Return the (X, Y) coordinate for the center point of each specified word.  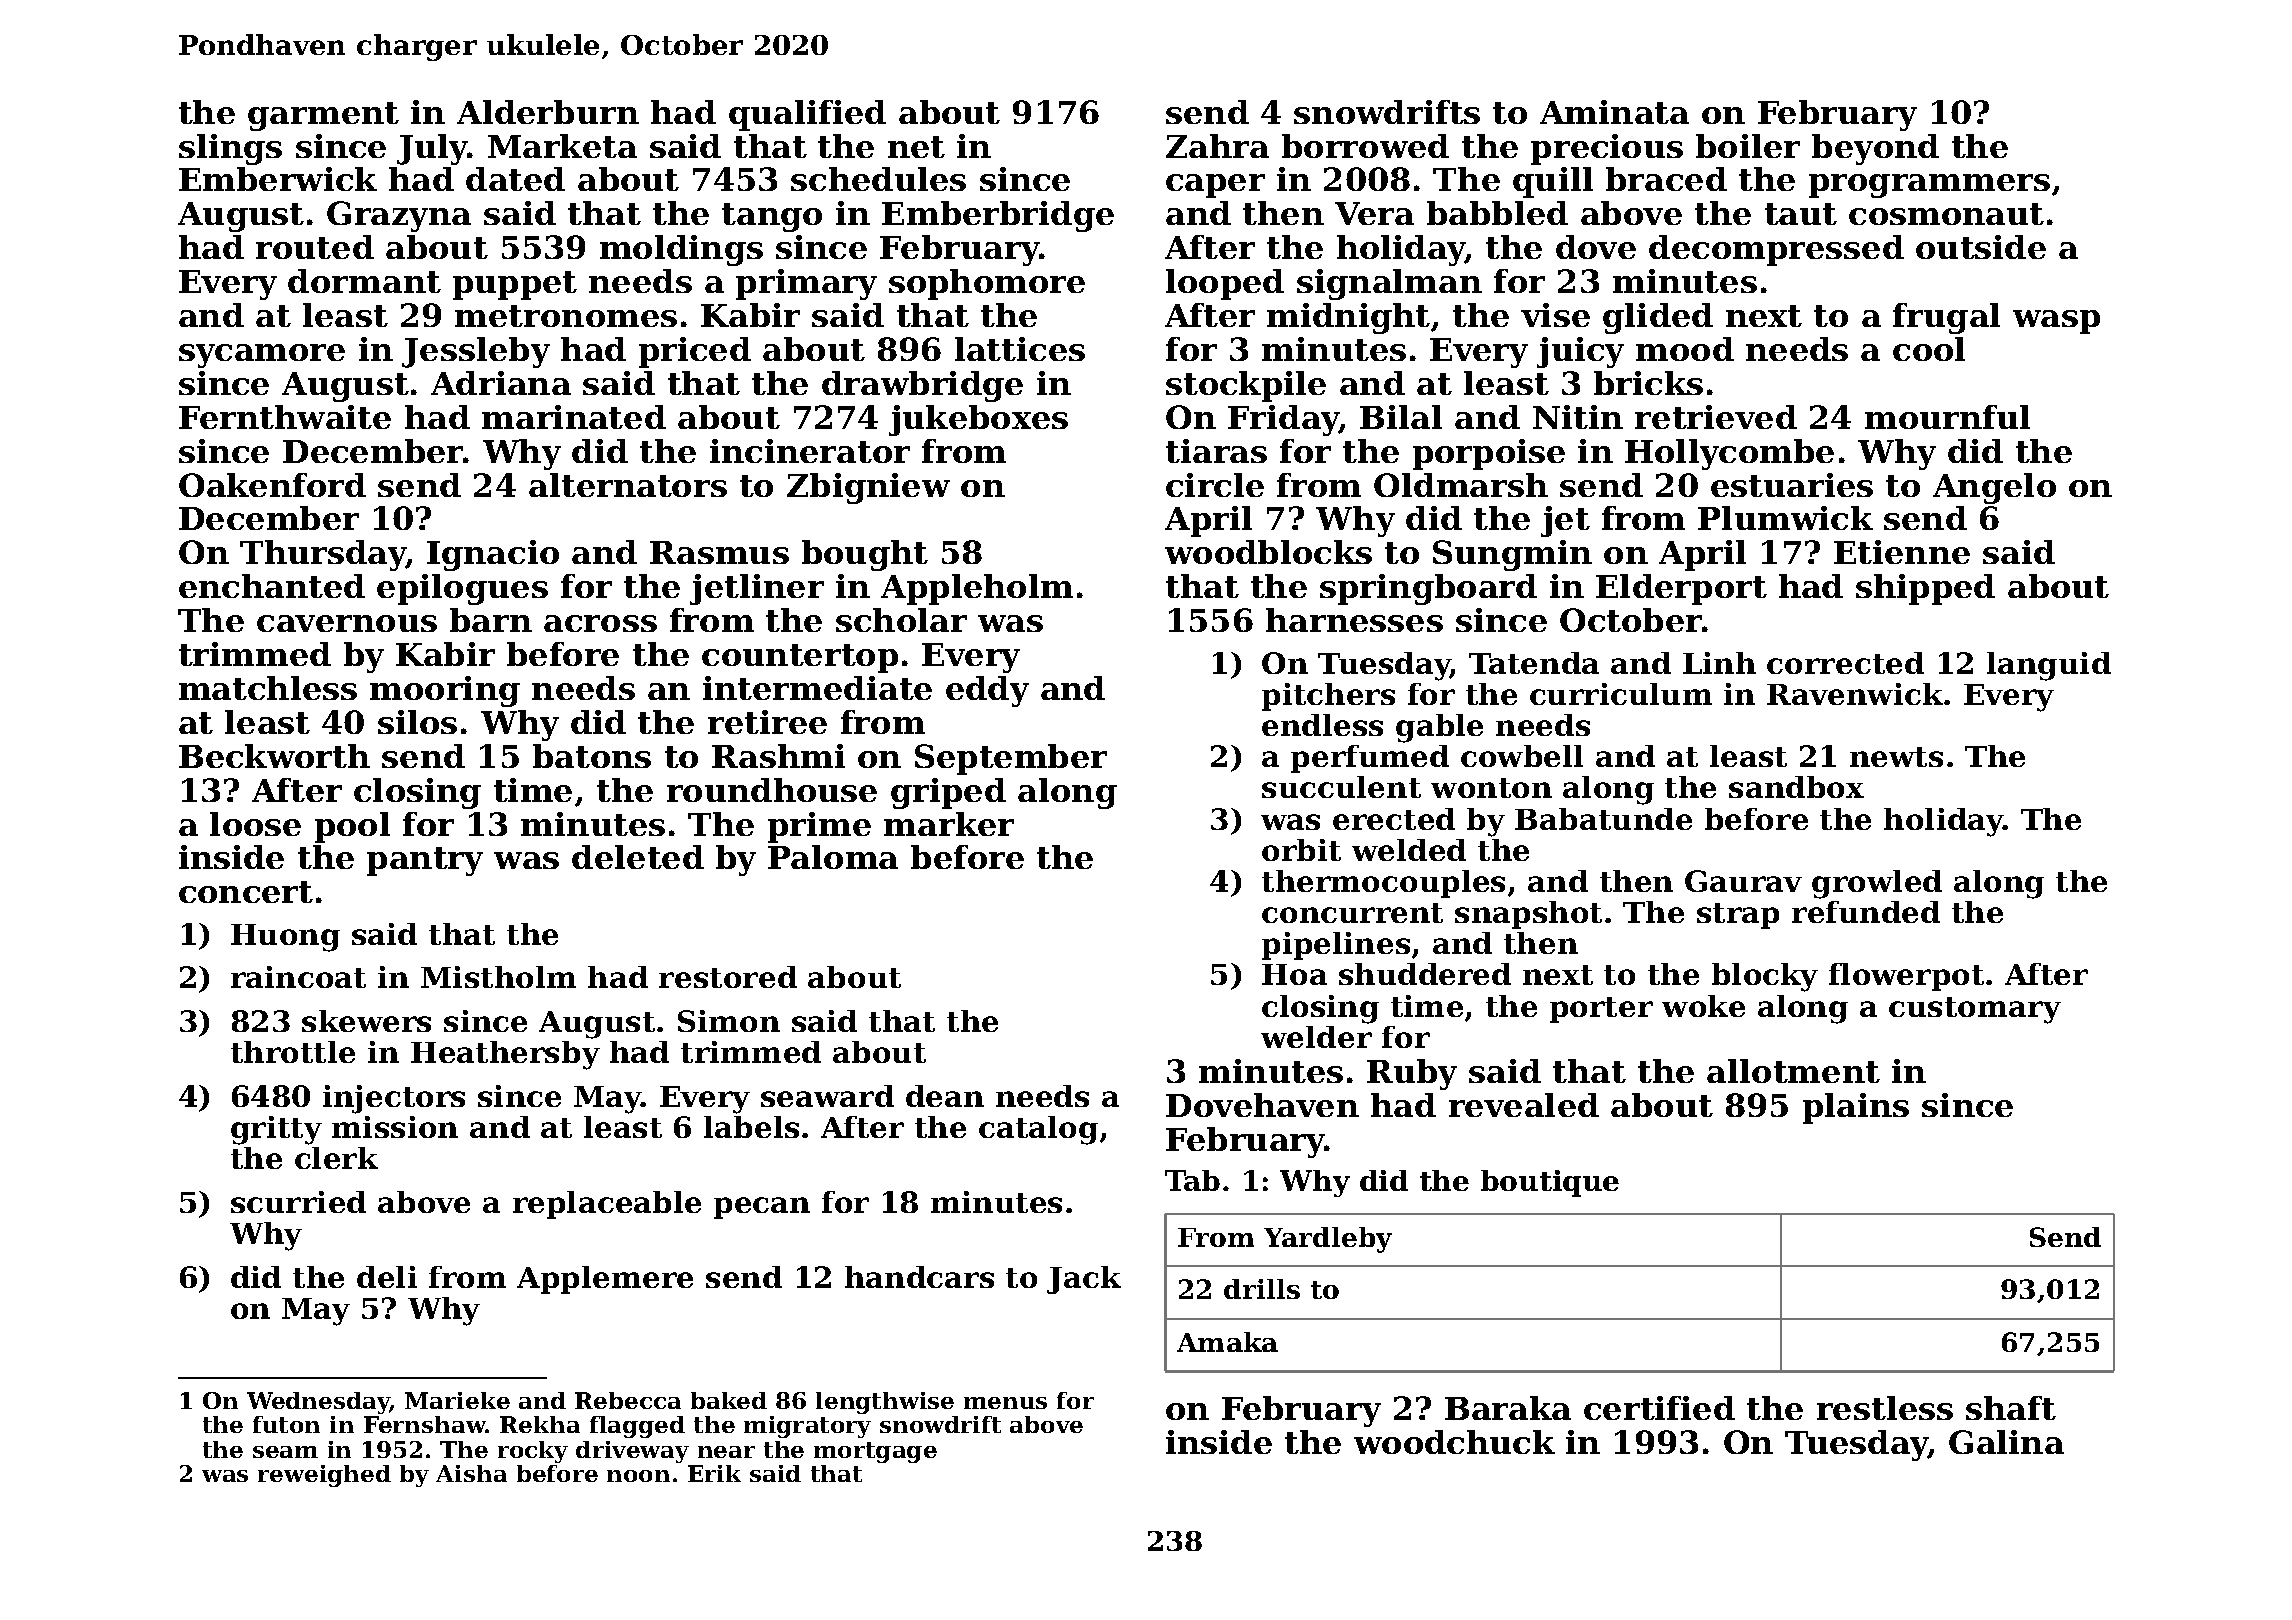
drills (1262, 1289)
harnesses (1354, 620)
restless (1885, 1408)
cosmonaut (1946, 214)
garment (323, 116)
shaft (2011, 1408)
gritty (276, 1130)
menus (1005, 1403)
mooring (445, 691)
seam (285, 1452)
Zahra (1217, 146)
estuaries (1792, 485)
